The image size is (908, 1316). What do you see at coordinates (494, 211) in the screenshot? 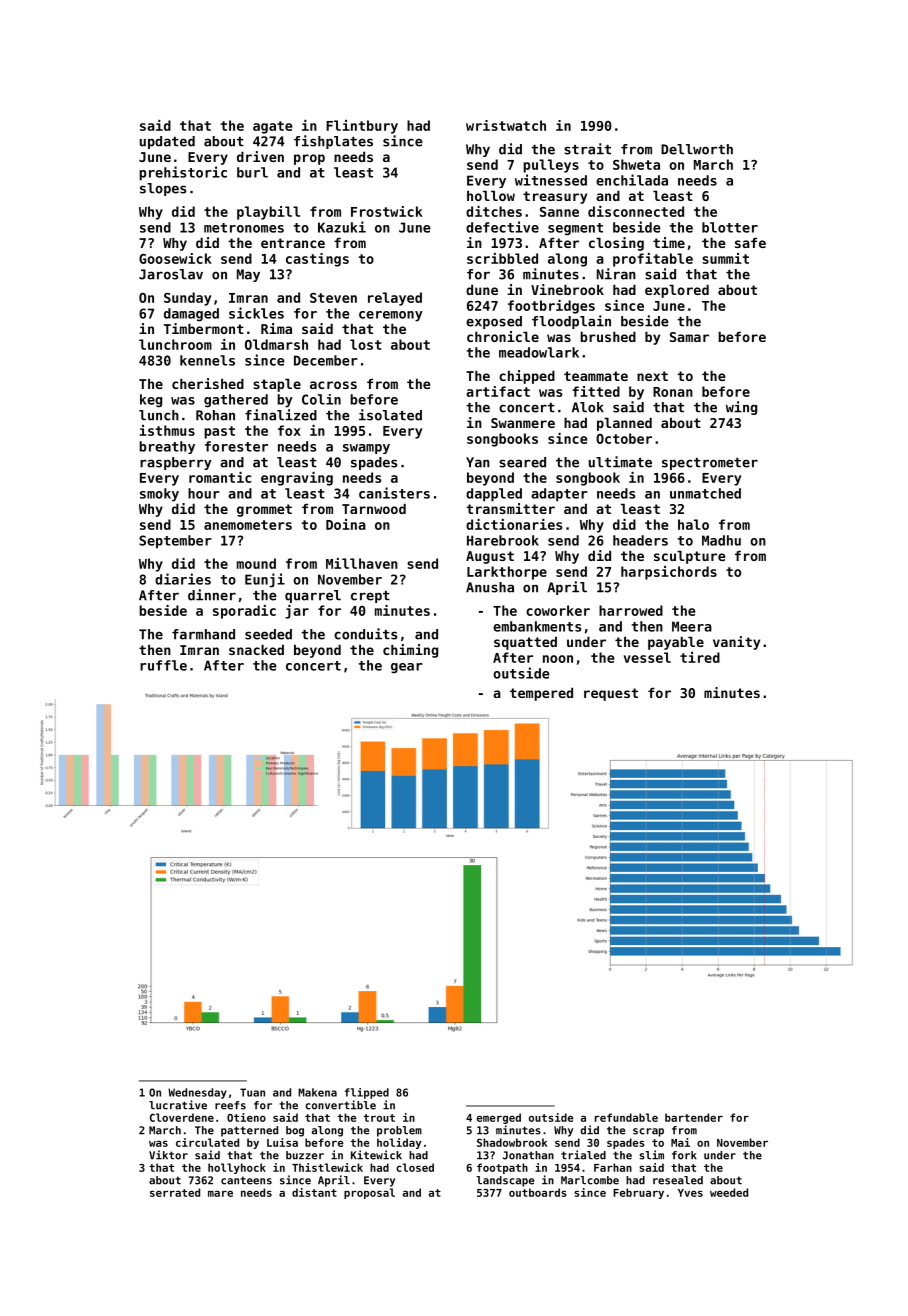
I see `ditches` at bounding box center [494, 211].
